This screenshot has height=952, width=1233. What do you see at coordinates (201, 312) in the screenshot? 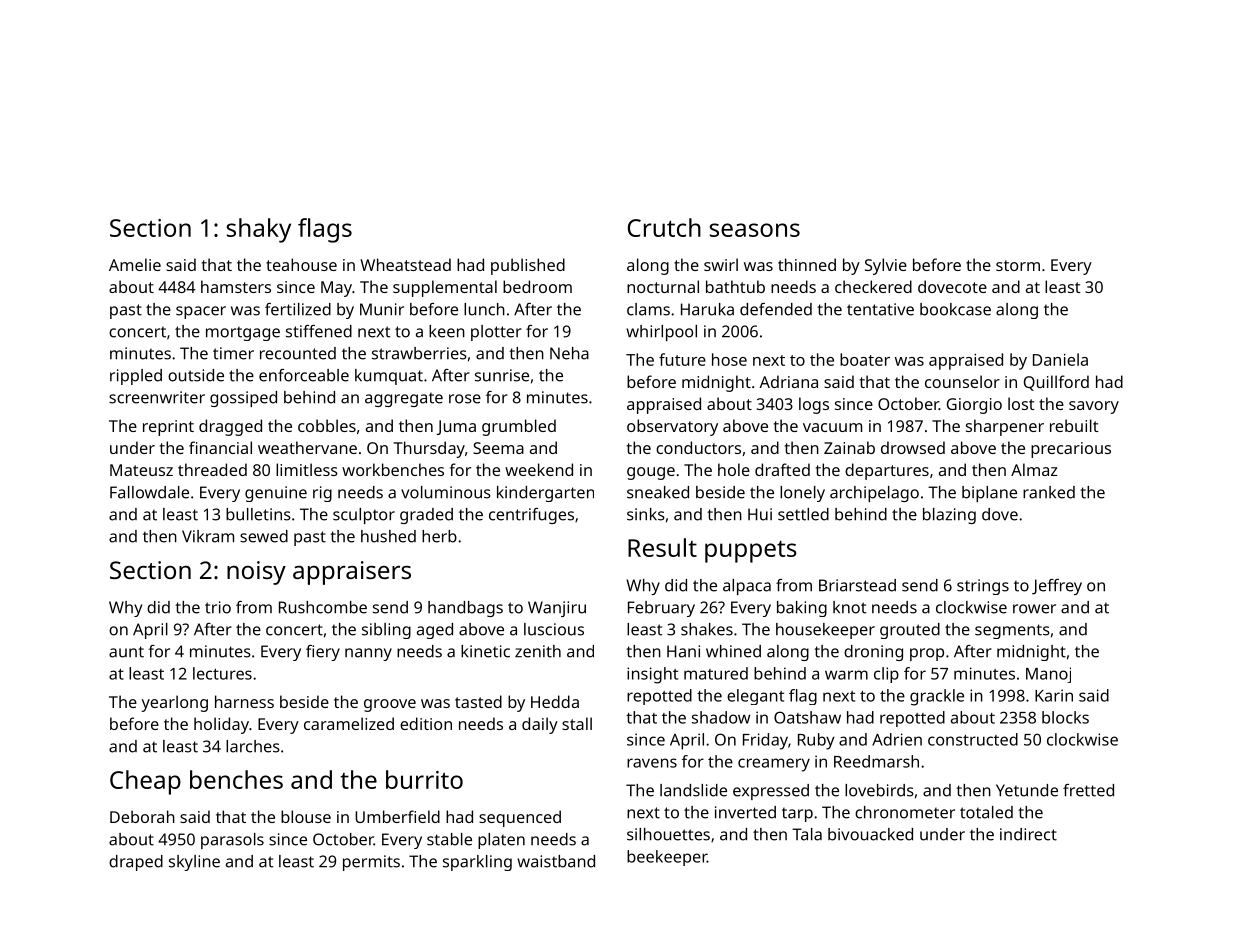
I see `spacer` at bounding box center [201, 312].
